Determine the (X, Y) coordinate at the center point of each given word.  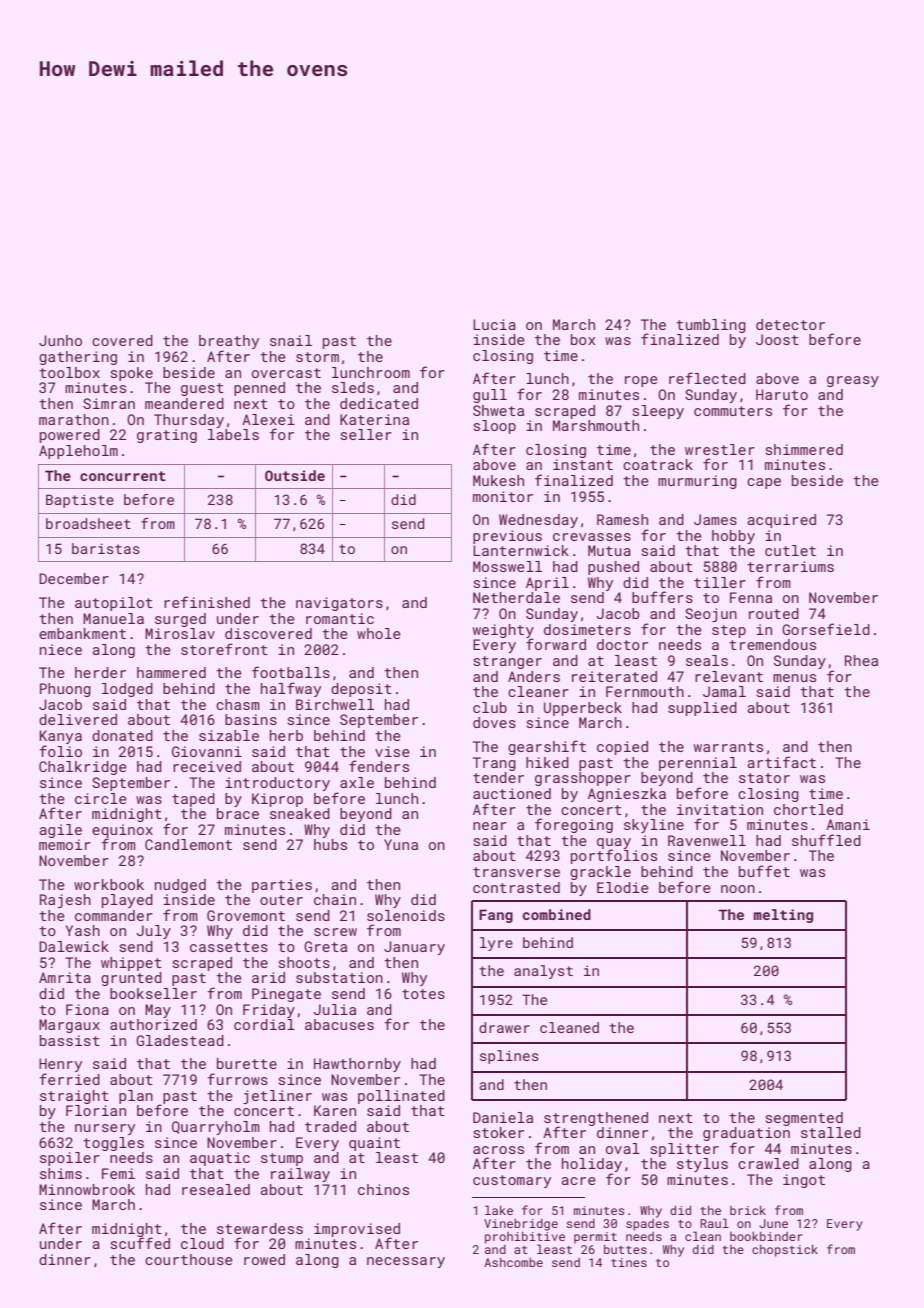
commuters (733, 411)
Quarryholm (216, 1128)
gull (490, 396)
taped (193, 800)
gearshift (547, 747)
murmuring (697, 482)
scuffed (140, 1243)
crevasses (592, 537)
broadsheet (88, 523)
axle (357, 782)
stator (764, 778)
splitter (684, 1150)
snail (291, 340)
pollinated (401, 1097)
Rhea (861, 660)
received (207, 766)
